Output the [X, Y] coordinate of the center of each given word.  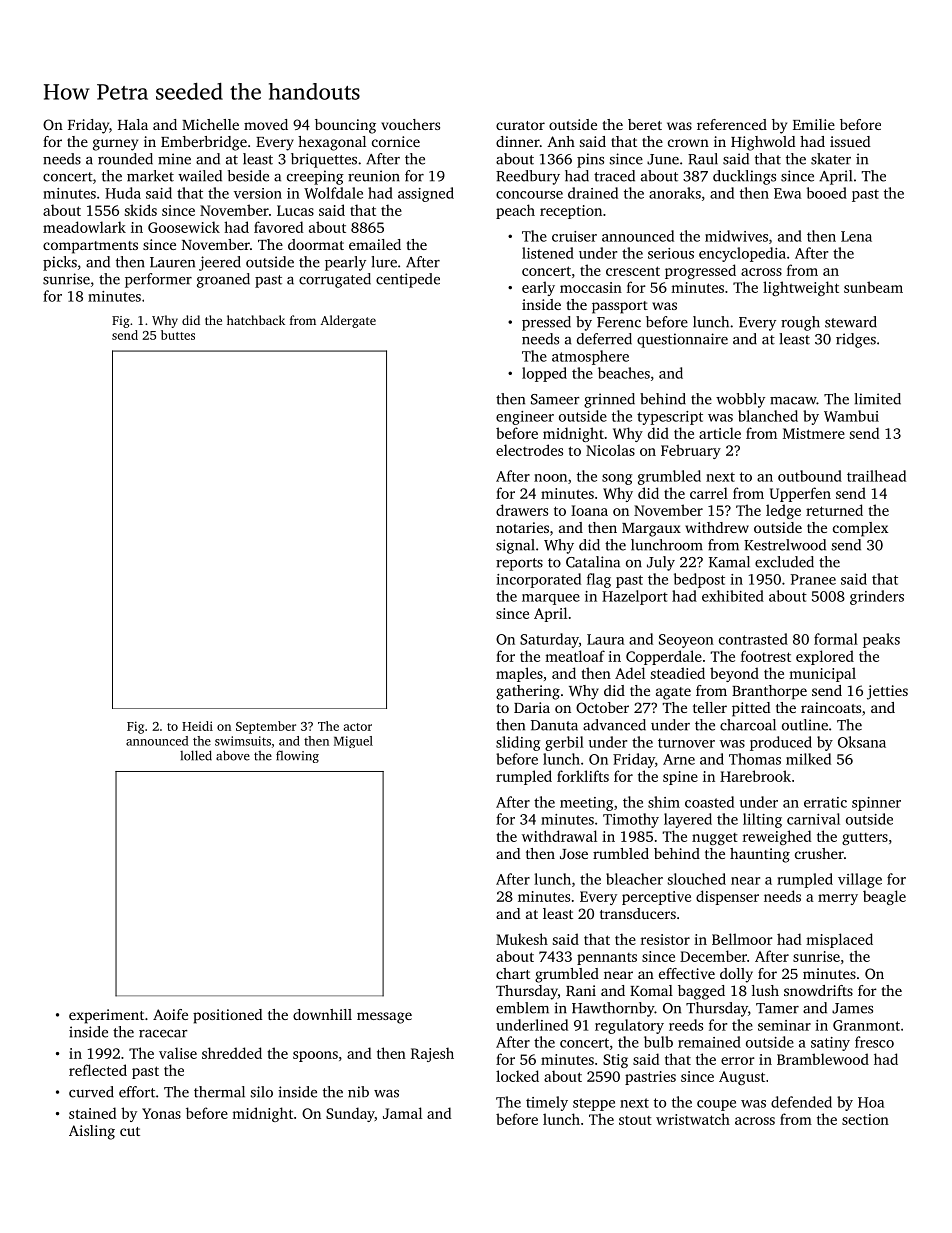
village [860, 880]
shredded [232, 1053]
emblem [522, 1008]
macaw [793, 401]
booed [827, 193]
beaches [624, 373]
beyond [734, 674]
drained [593, 193]
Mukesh [522, 939]
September [266, 727]
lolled [196, 755]
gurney [115, 145]
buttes [178, 335]
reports [519, 564]
